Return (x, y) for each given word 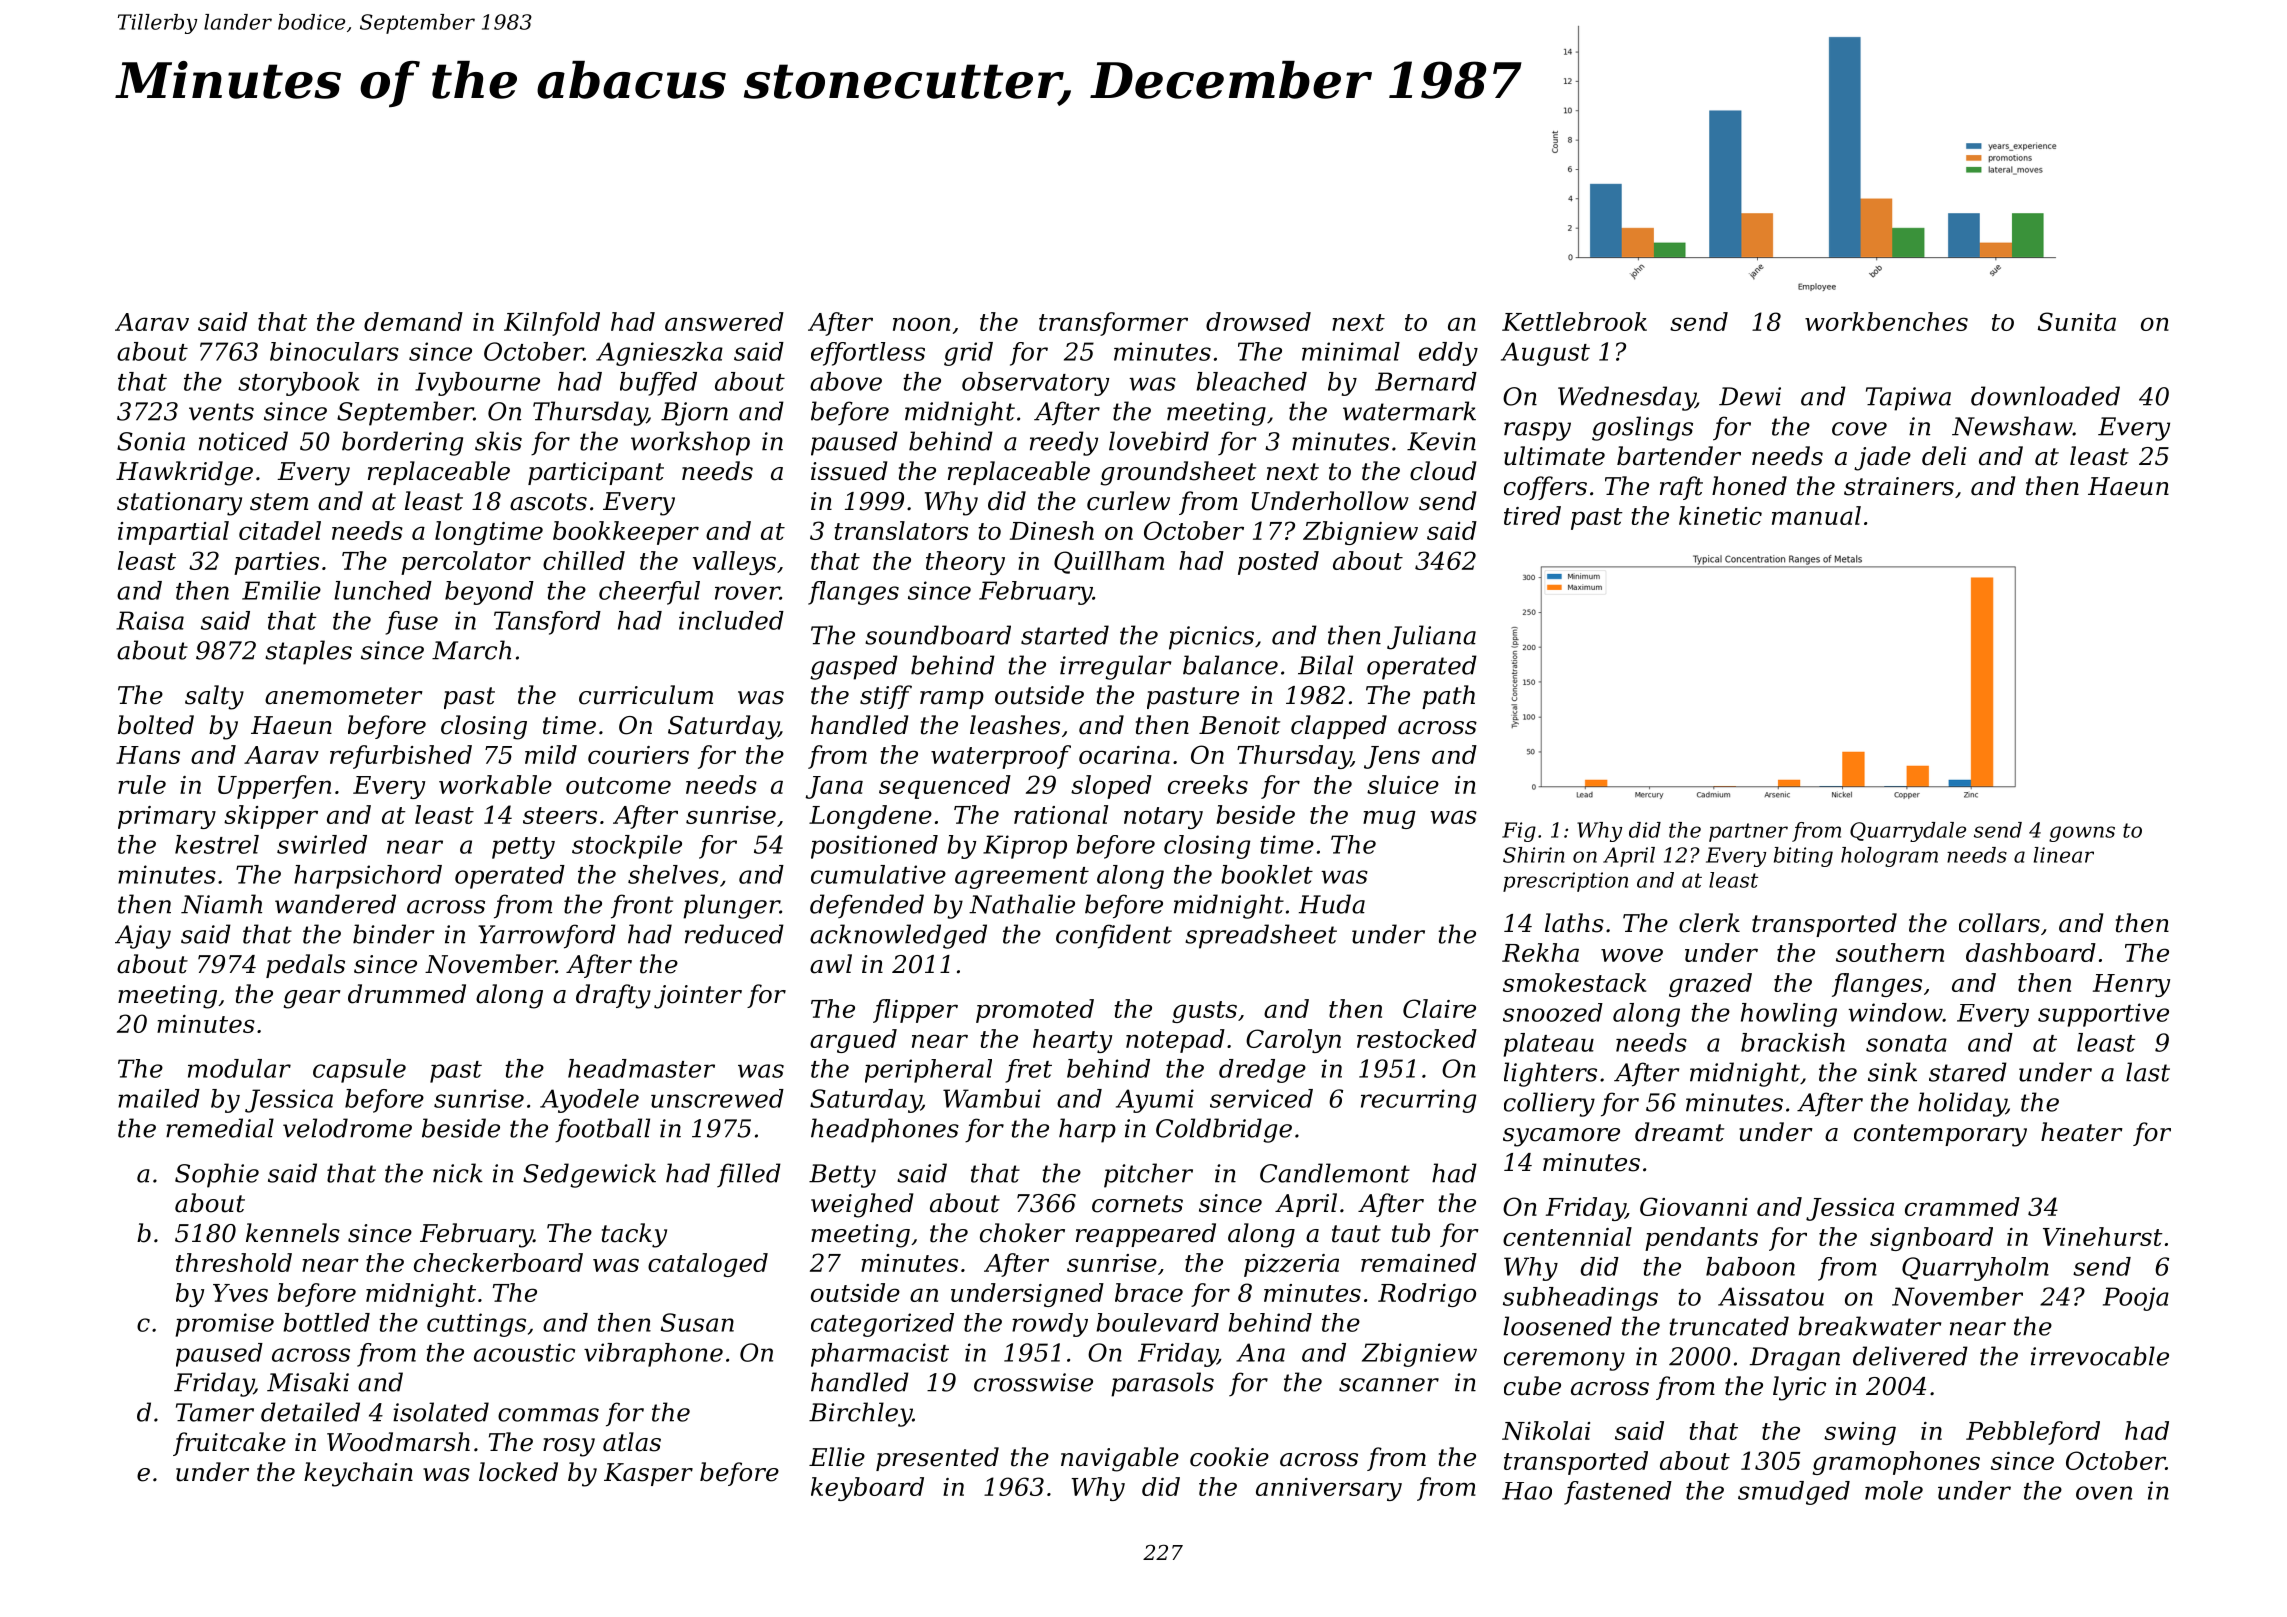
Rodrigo (1427, 1295)
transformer (1113, 324)
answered (724, 321)
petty (523, 848)
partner (1748, 832)
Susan (697, 1322)
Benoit (1239, 725)
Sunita (2077, 321)
